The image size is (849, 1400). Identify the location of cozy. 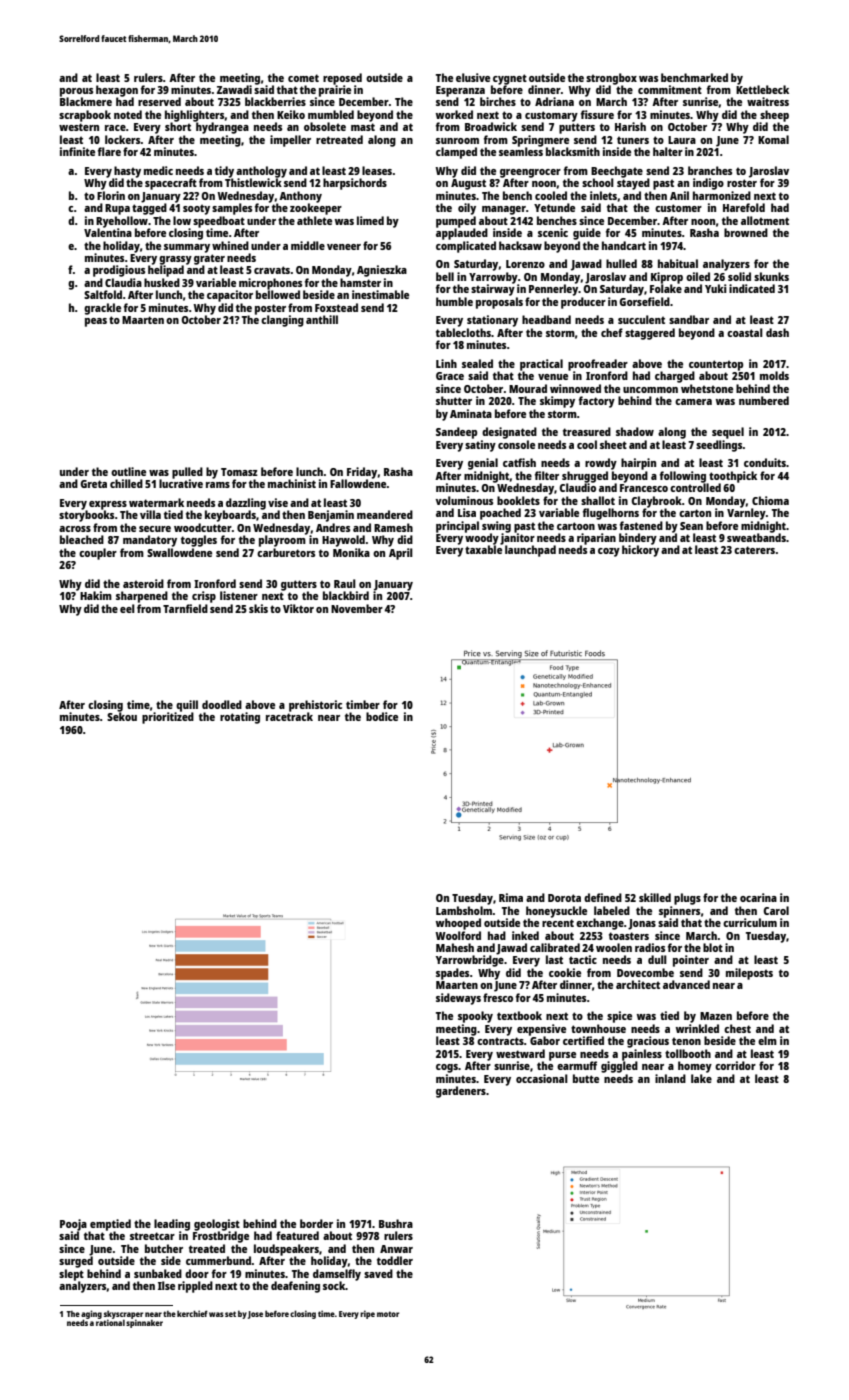
(609, 552).
